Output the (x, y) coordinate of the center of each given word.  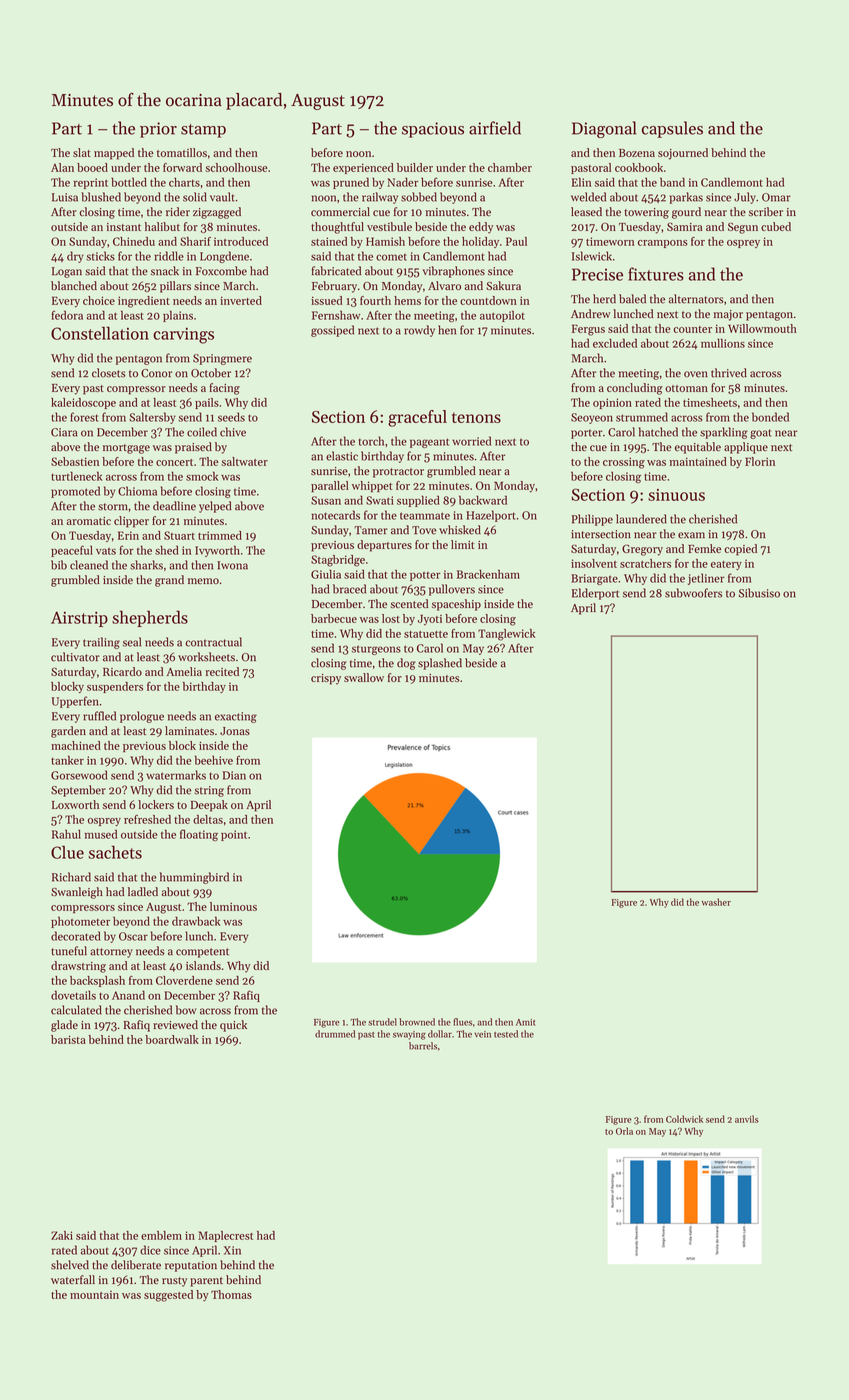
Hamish (385, 241)
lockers (156, 804)
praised (193, 448)
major (728, 315)
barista (68, 1039)
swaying (409, 1035)
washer (716, 902)
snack (165, 271)
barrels (423, 1046)
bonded (770, 417)
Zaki (62, 1235)
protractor (398, 473)
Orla (624, 1131)
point (234, 835)
